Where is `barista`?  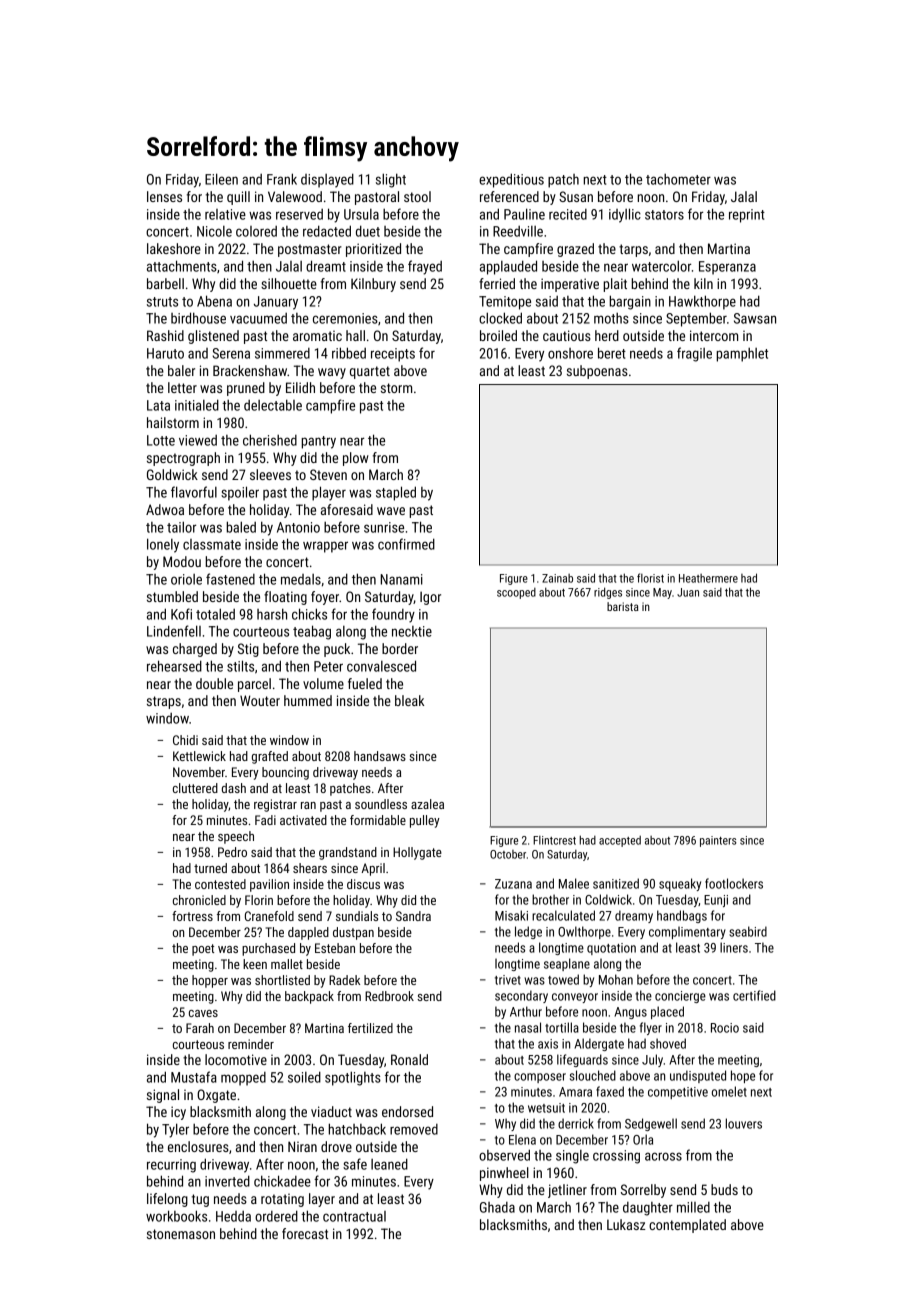
barista is located at coordinates (623, 606).
